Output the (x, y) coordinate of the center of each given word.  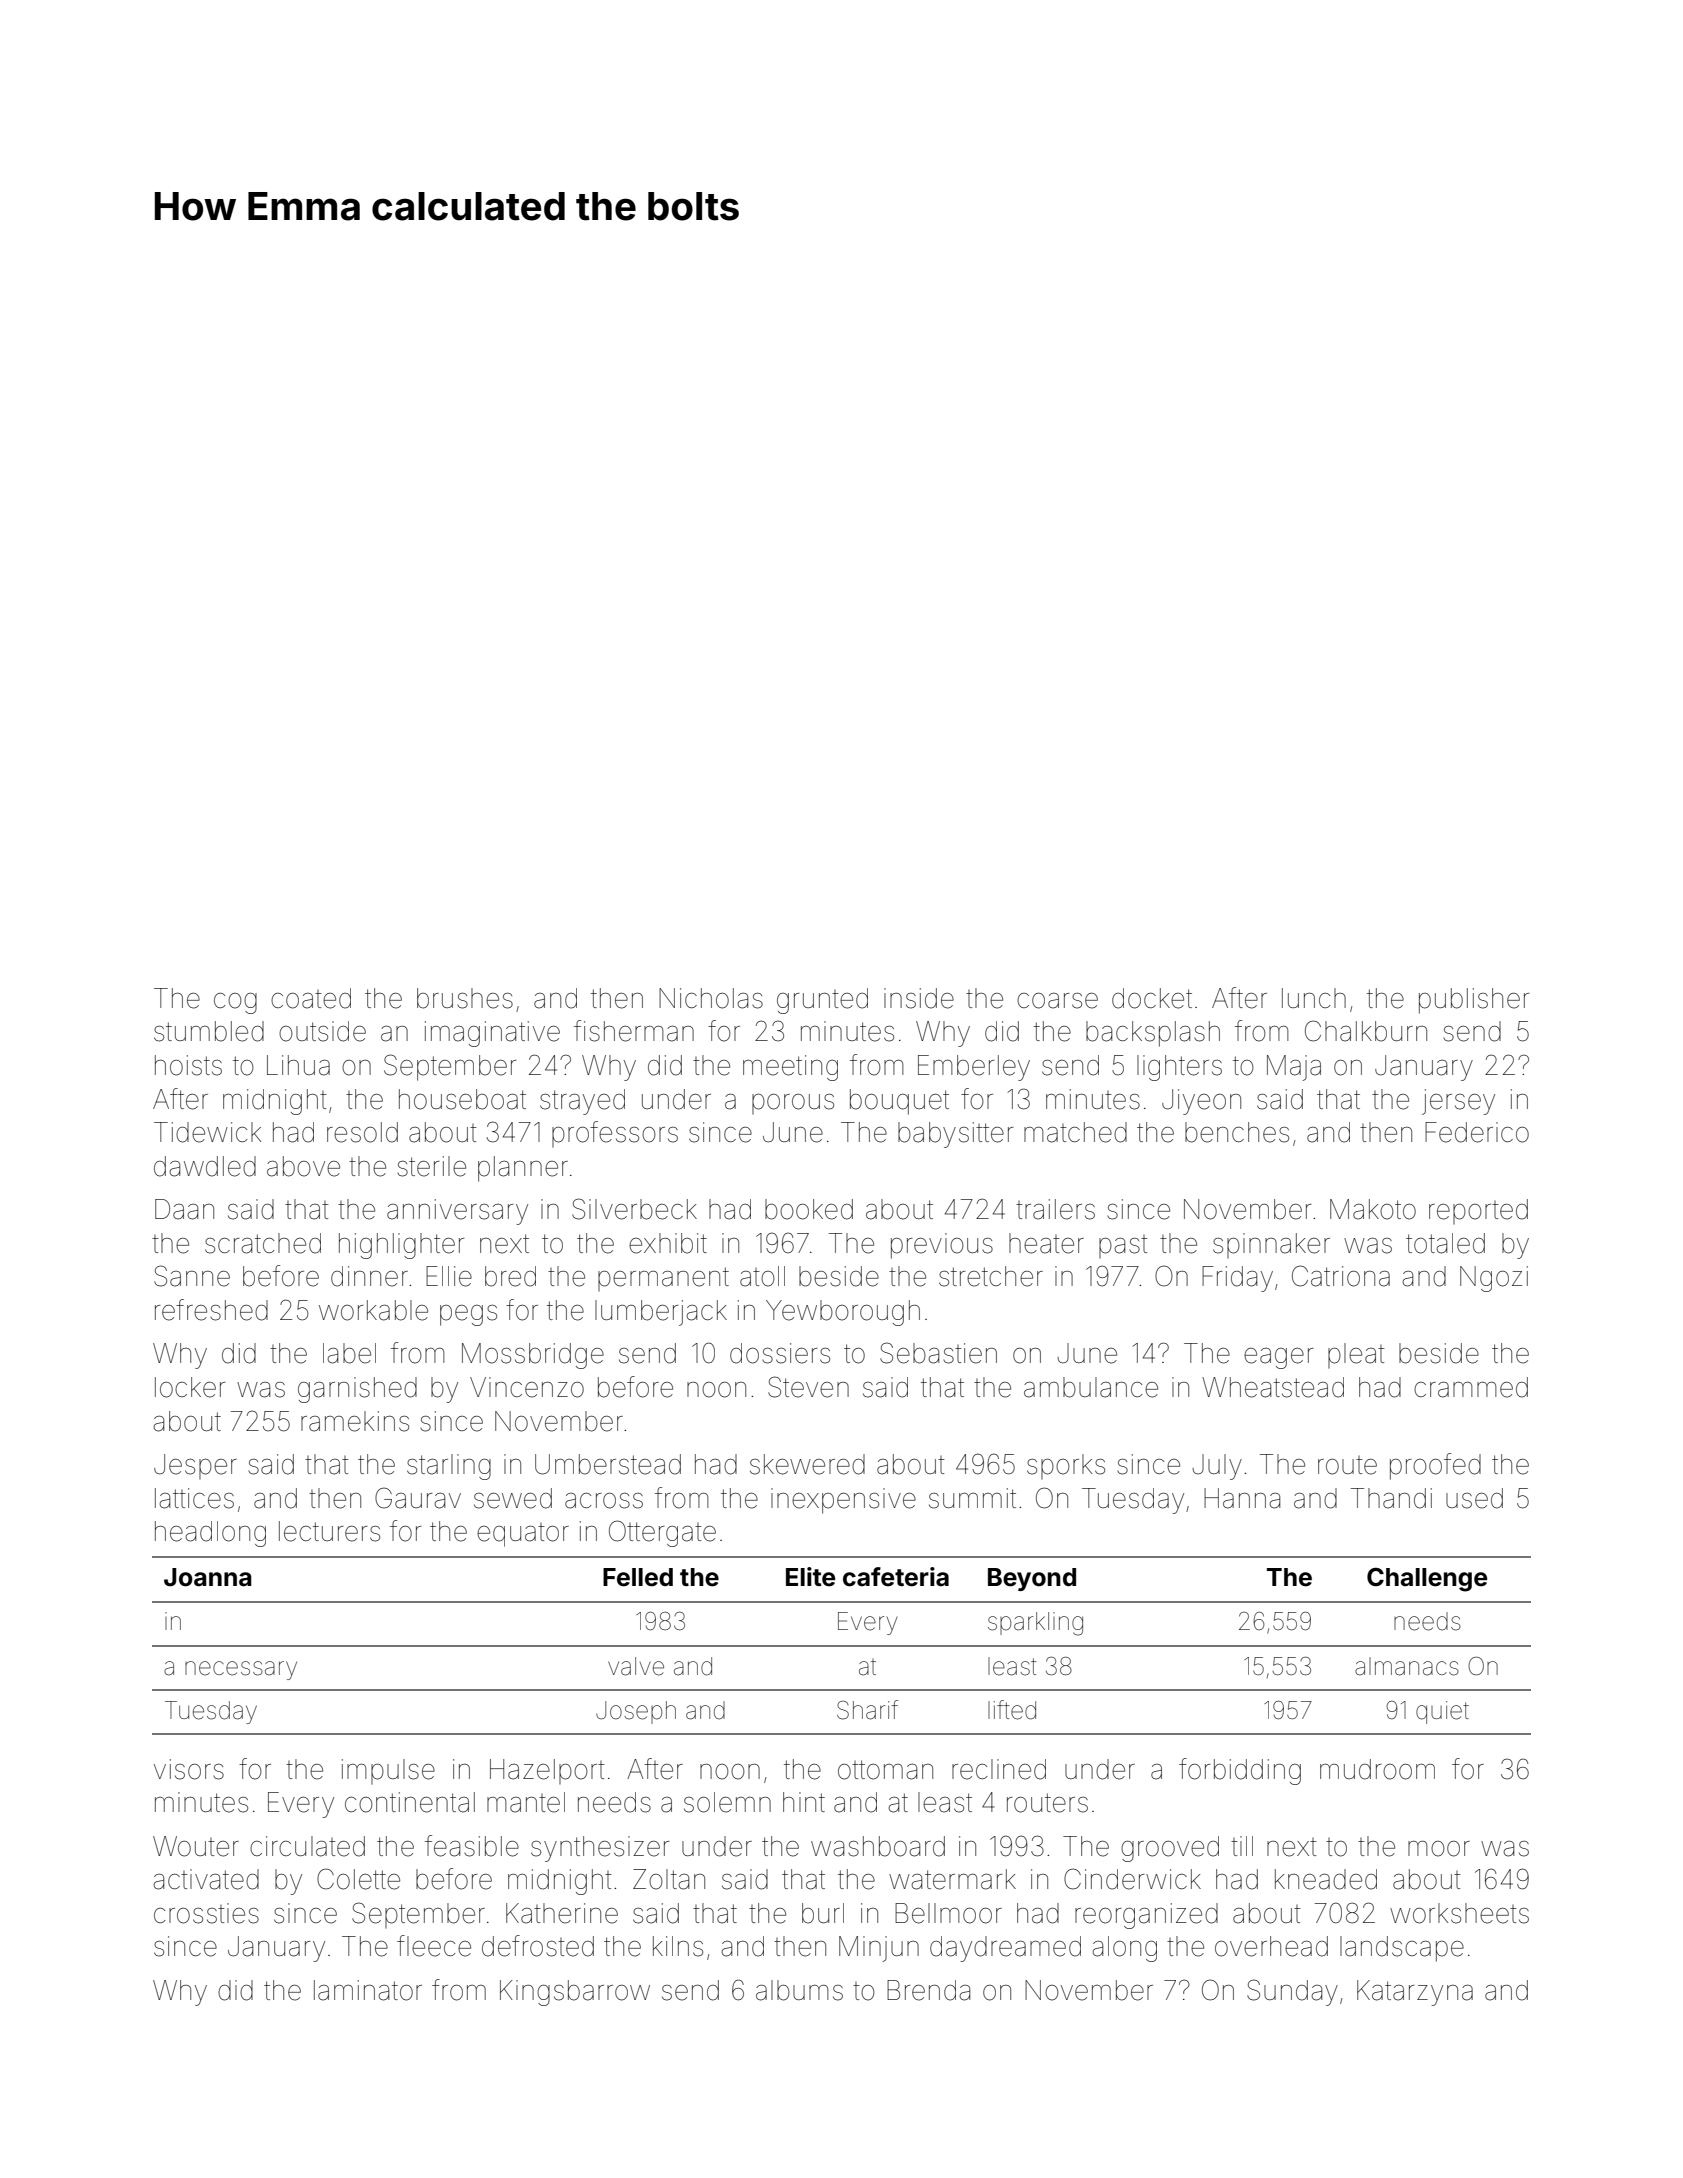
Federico (1477, 1132)
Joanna (208, 1577)
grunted (822, 1001)
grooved (1170, 1849)
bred (510, 1276)
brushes (465, 998)
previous (942, 1246)
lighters (1179, 1068)
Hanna (1242, 1498)
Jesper (195, 1466)
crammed (1471, 1387)
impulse (388, 1771)
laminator (368, 1990)
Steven (808, 1387)
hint (804, 1802)
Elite (810, 1577)
